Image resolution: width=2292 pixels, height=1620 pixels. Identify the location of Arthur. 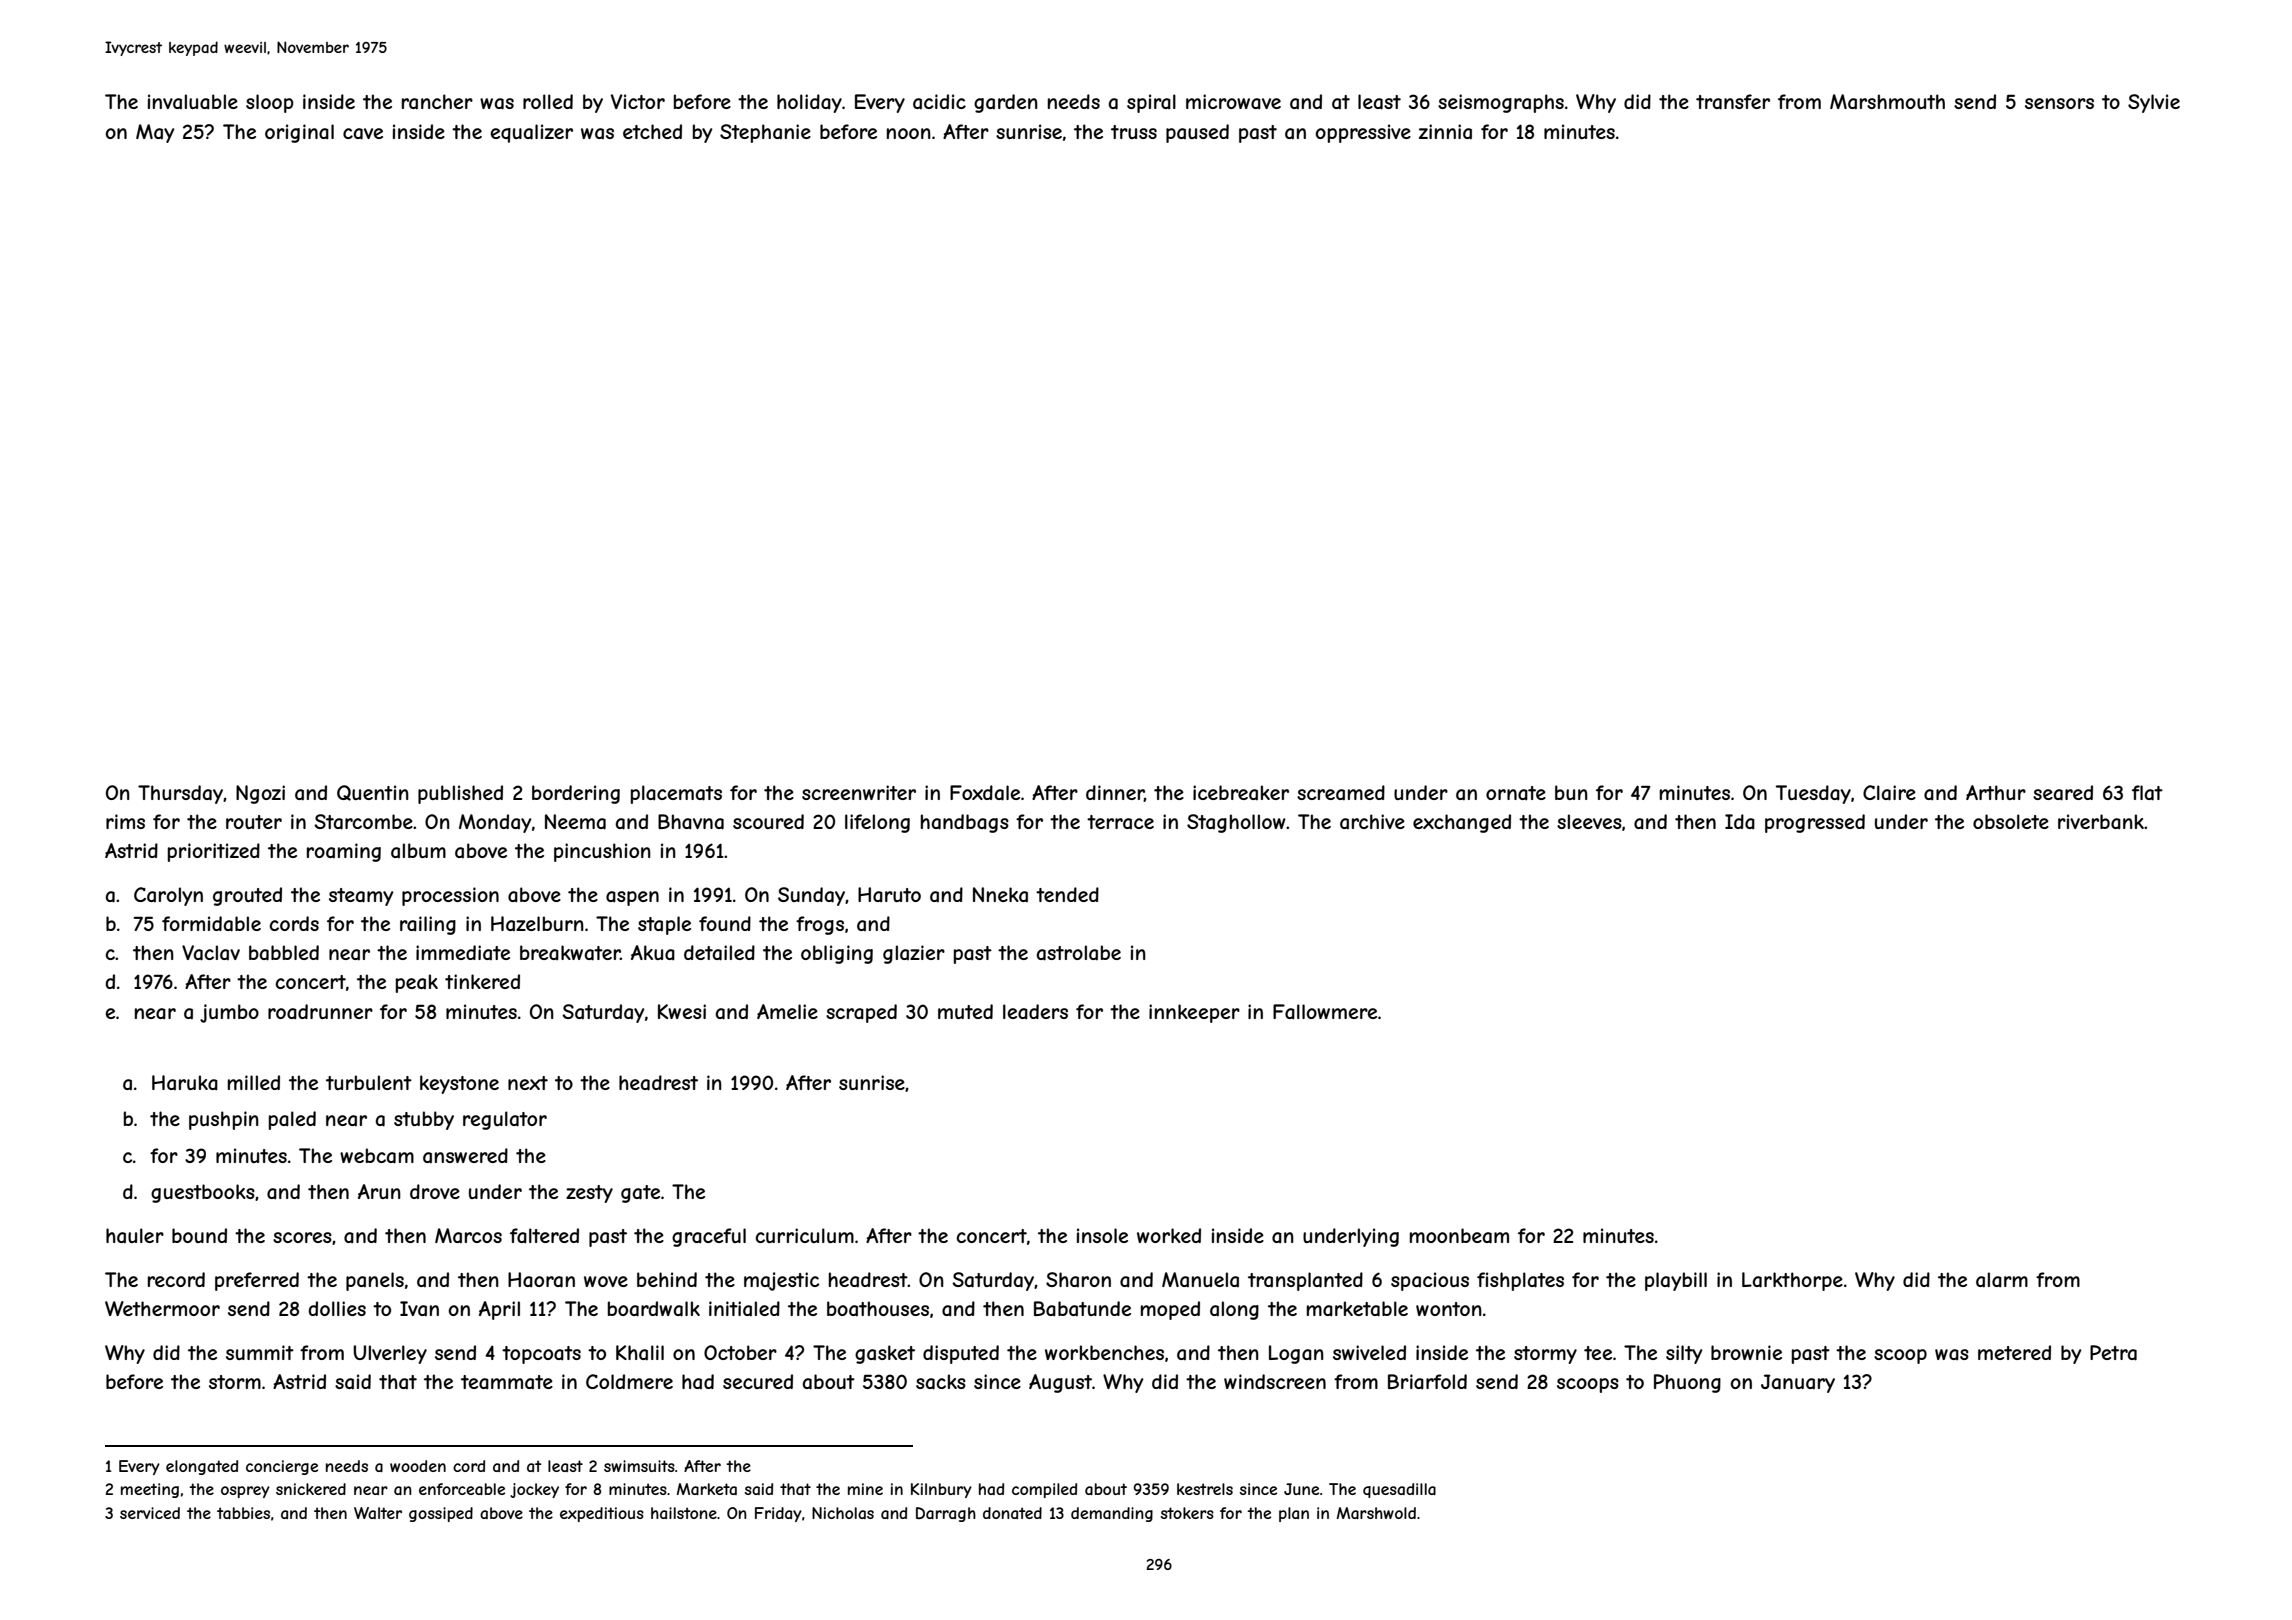
(1996, 792).
